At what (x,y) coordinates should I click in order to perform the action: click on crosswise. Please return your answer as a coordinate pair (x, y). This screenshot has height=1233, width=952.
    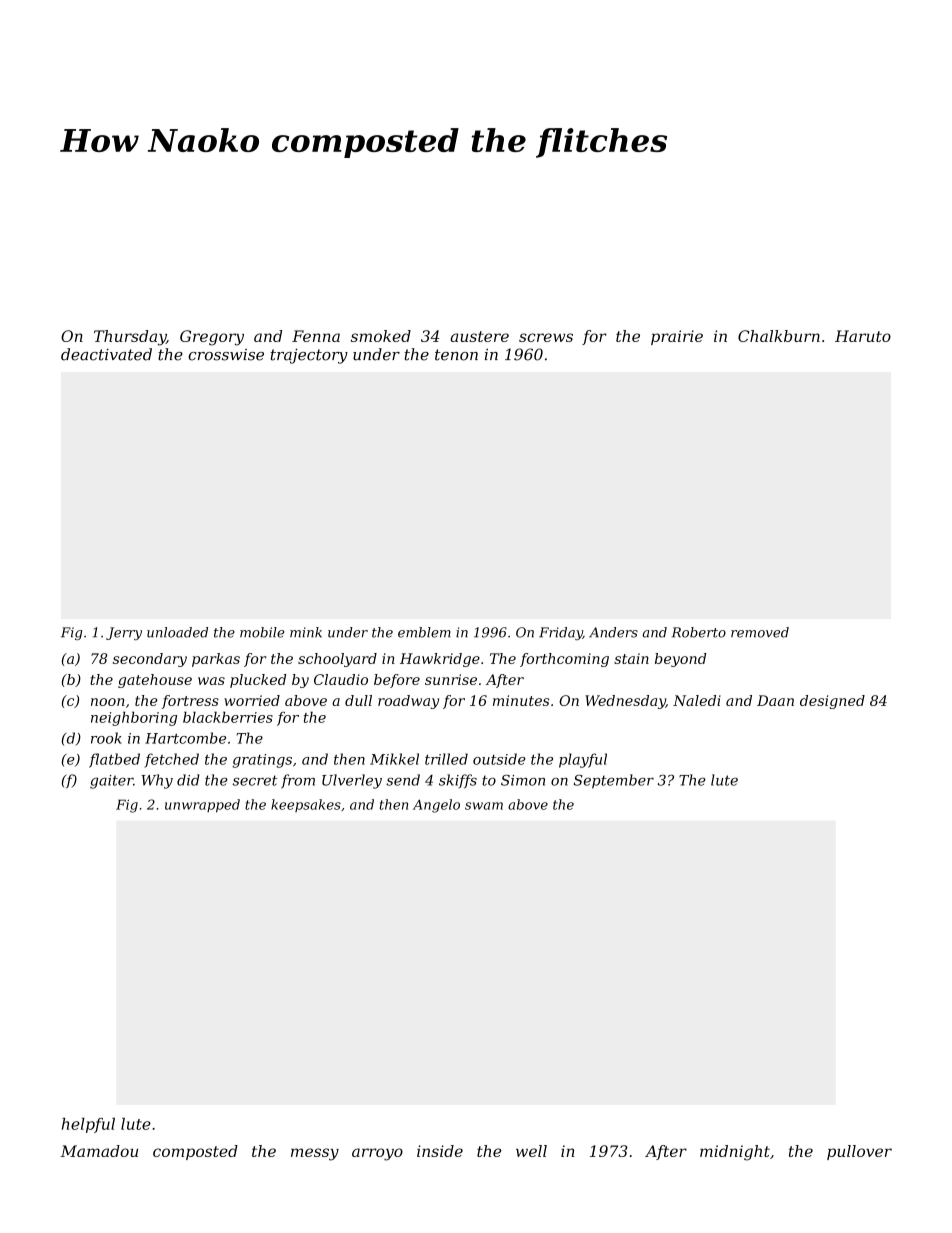
    Looking at the image, I should click on (226, 355).
